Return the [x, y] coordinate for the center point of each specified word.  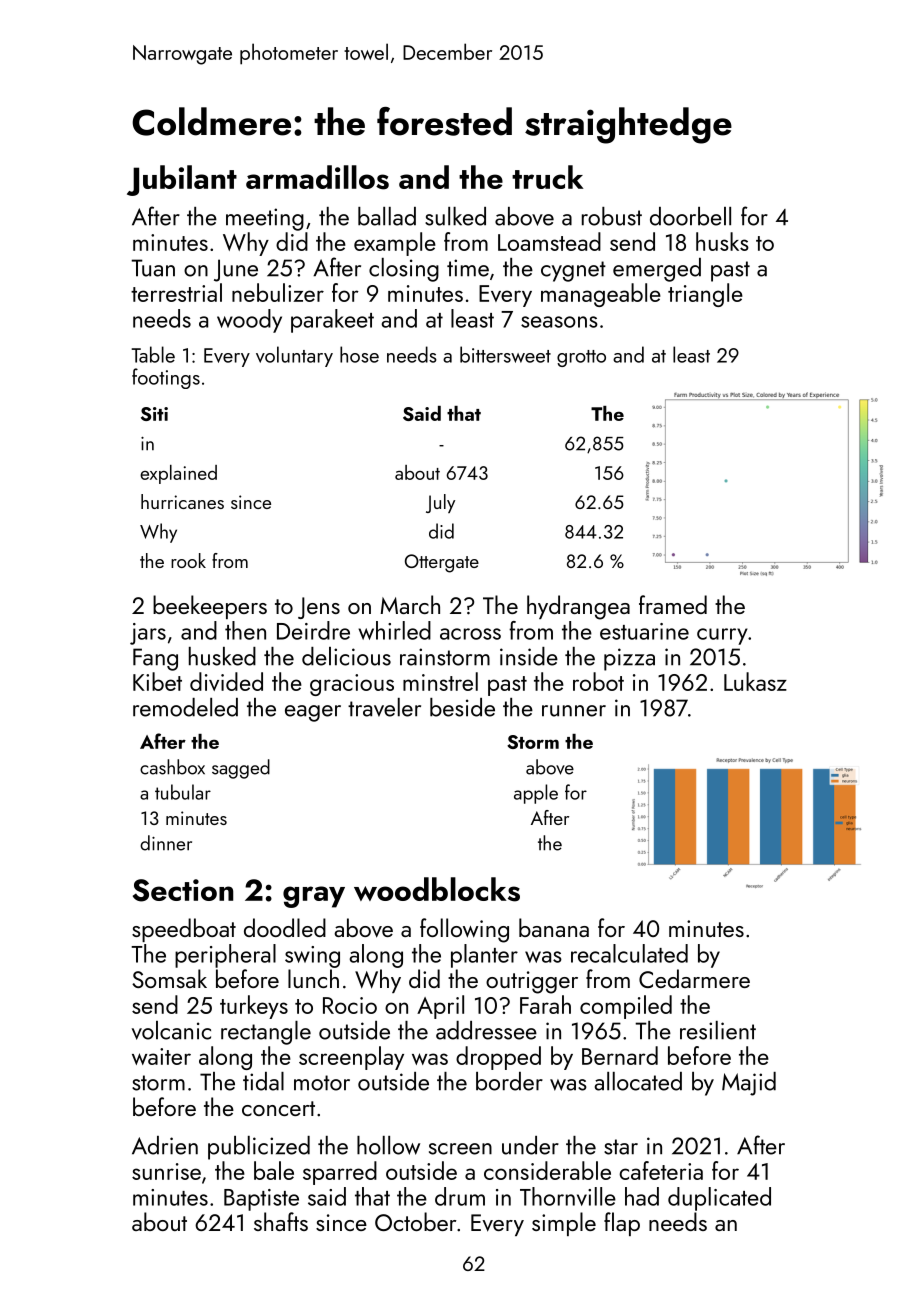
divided [226, 681]
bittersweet [505, 354]
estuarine [644, 631]
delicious [346, 656]
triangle [705, 295]
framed [673, 604]
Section [183, 890]
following [464, 930]
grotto [581, 358]
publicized [259, 1148]
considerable [547, 1170]
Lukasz [755, 681]
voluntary [294, 356]
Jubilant [182, 180]
